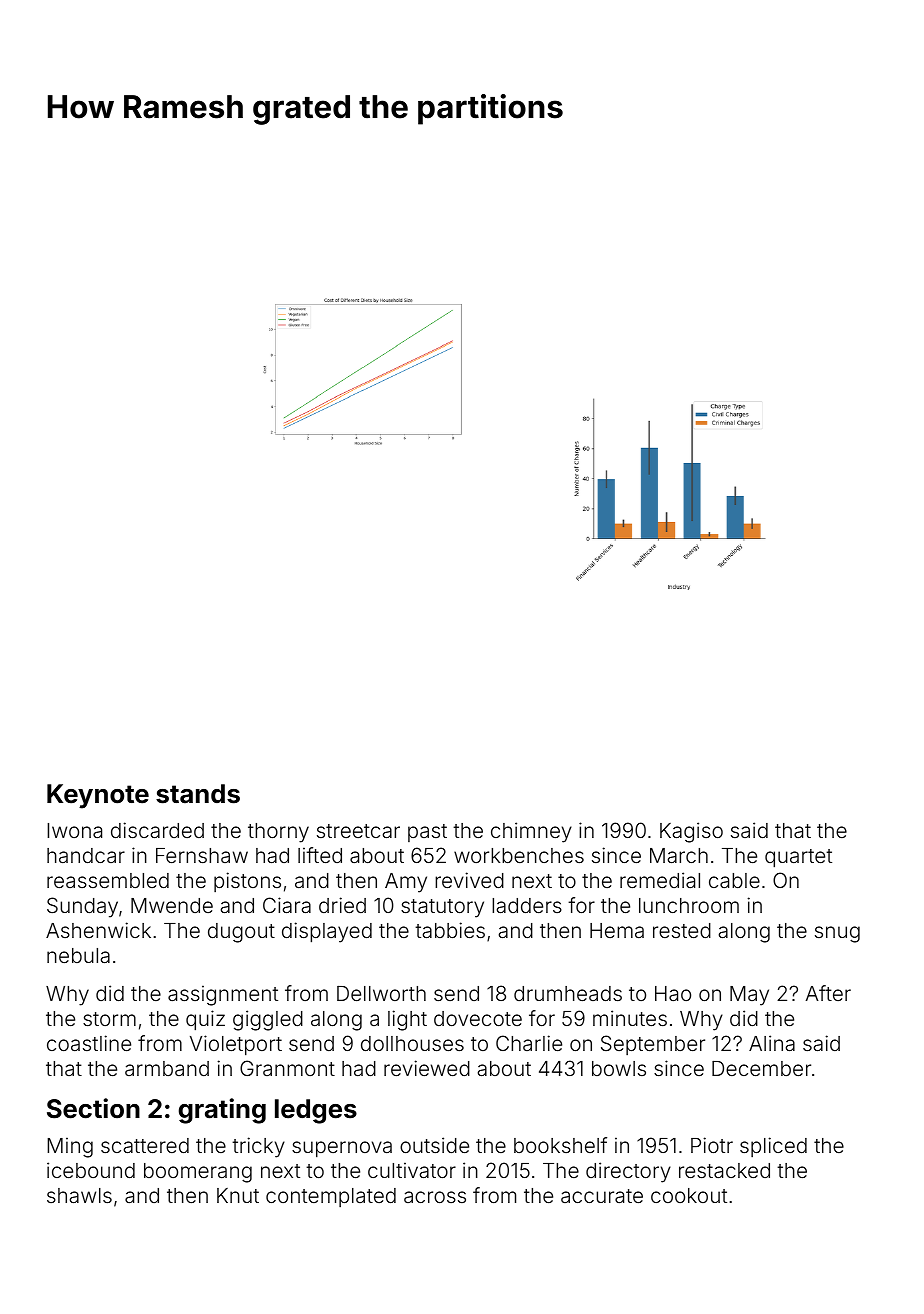 Image resolution: width=924 pixels, height=1314 pixels. I want to click on Mwende, so click(172, 905).
